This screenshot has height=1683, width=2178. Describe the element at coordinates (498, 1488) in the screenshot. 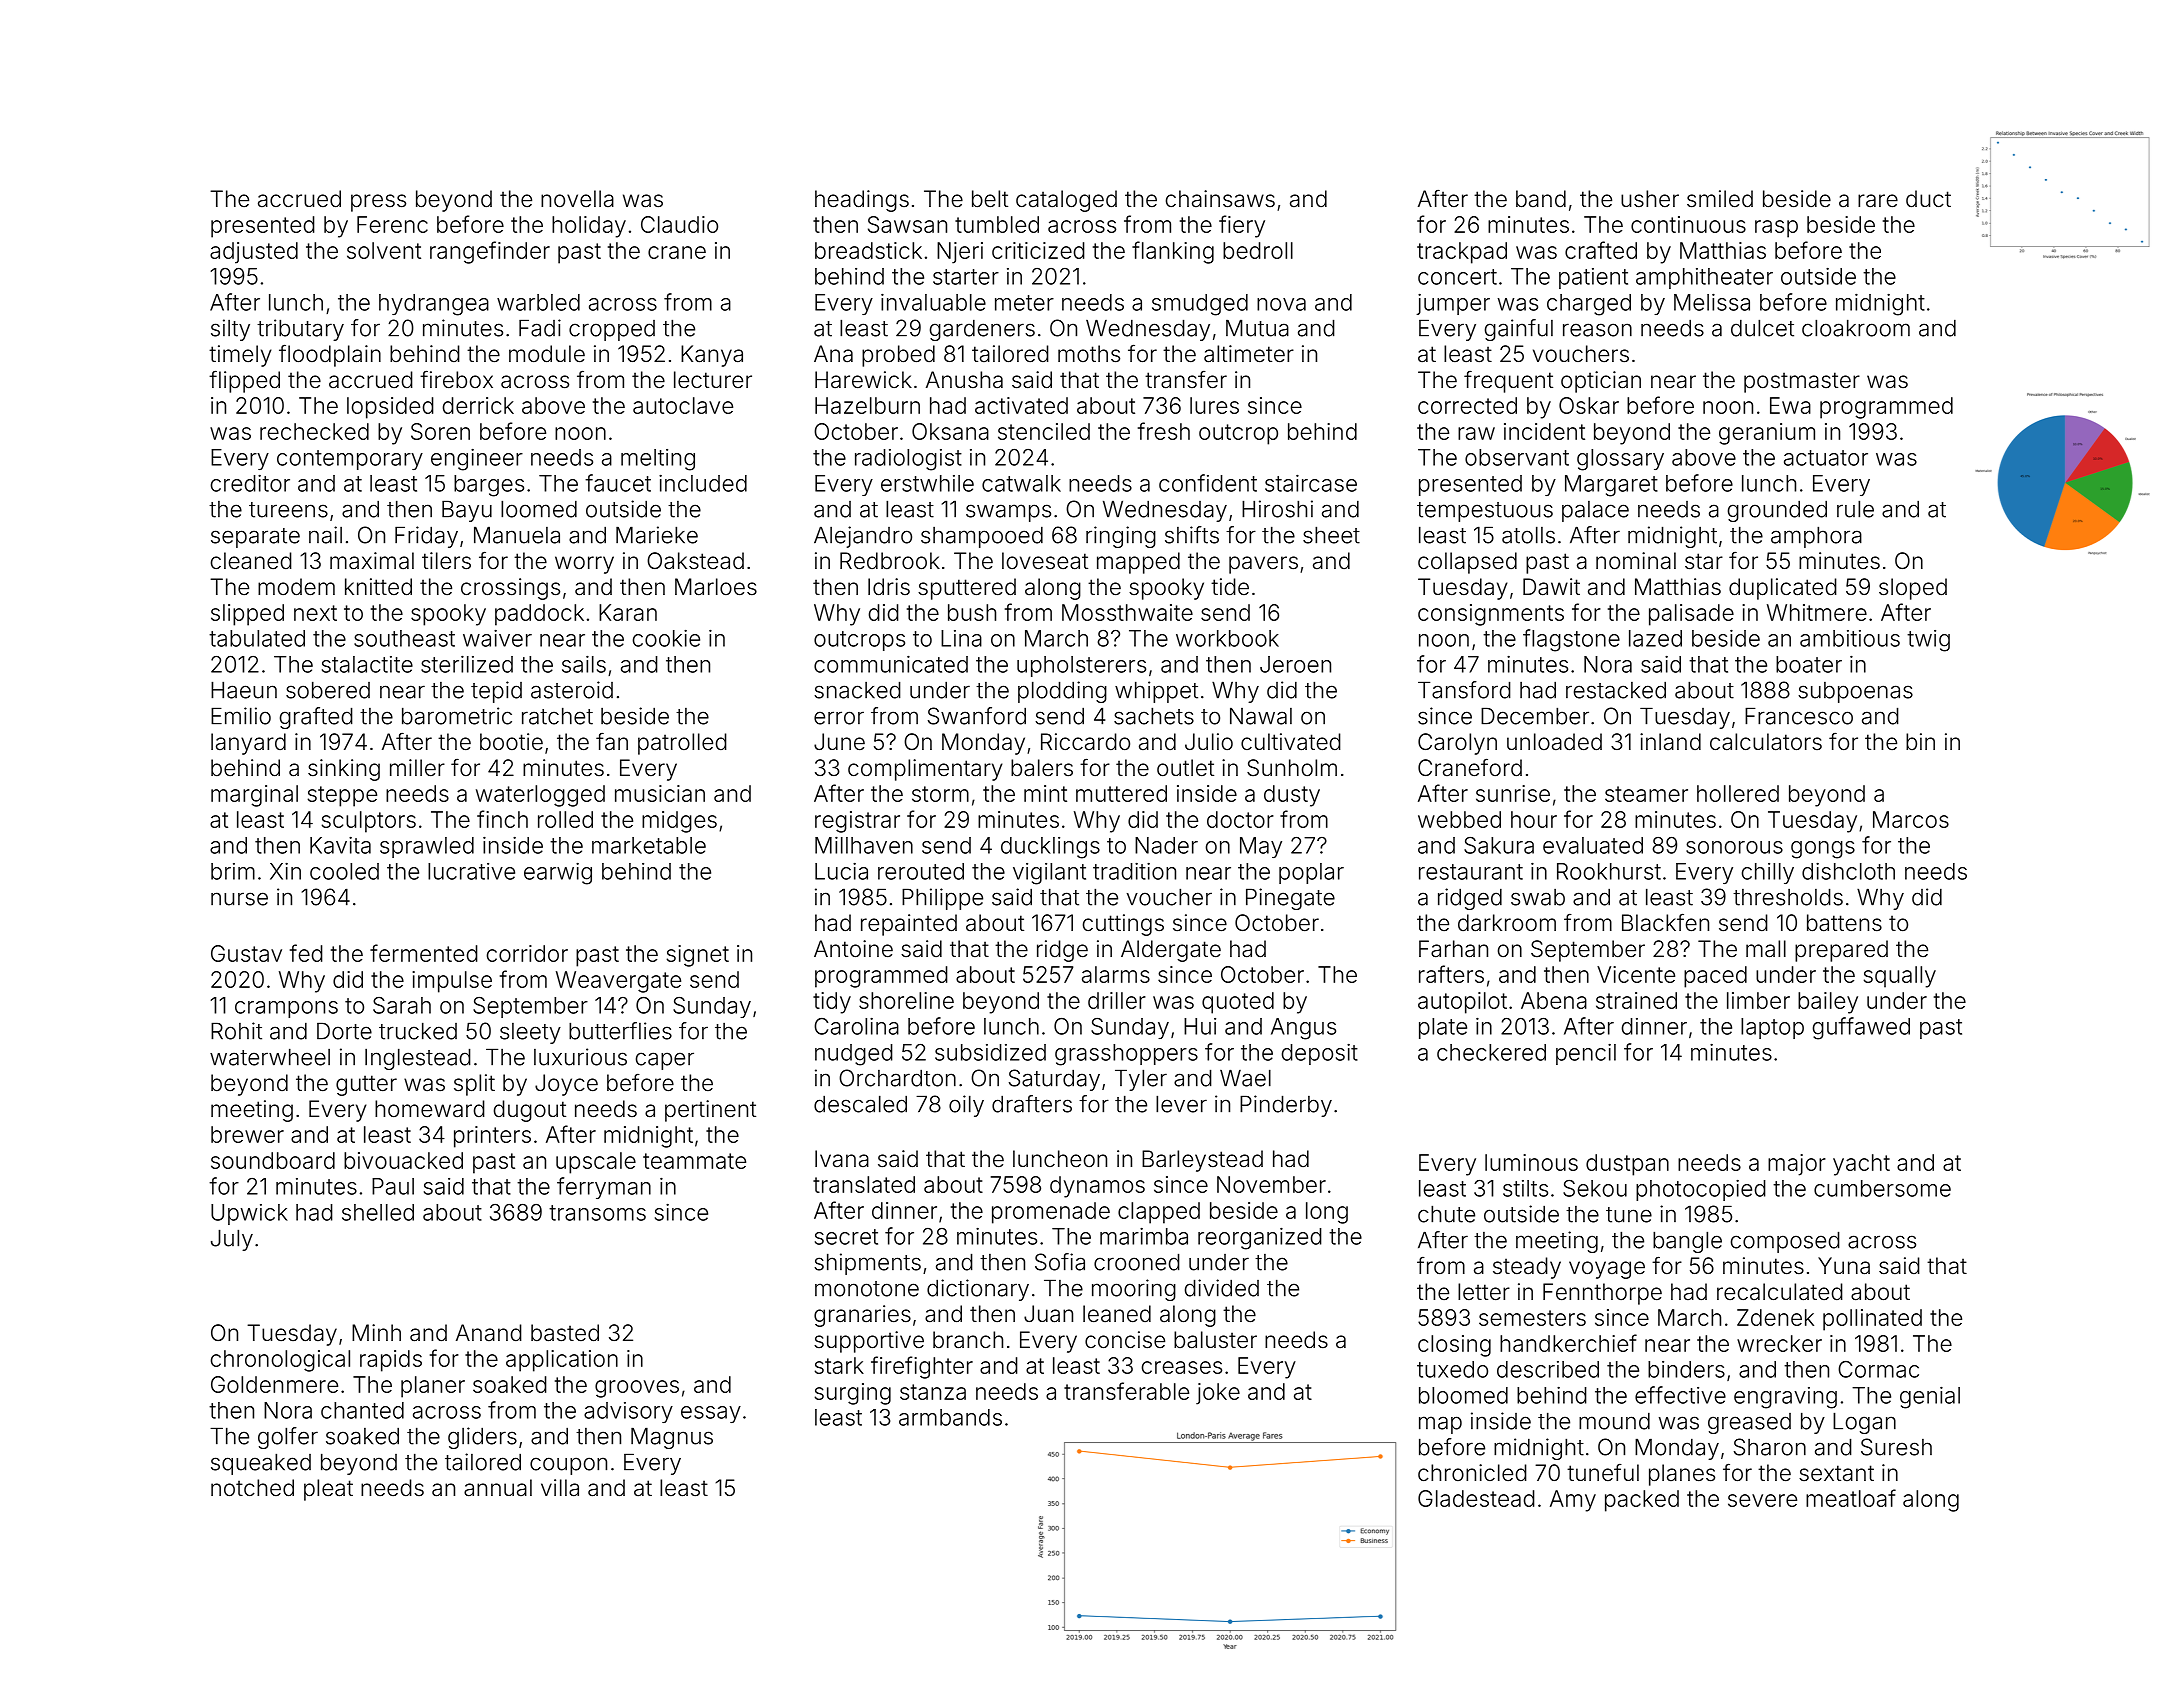

I see `annual` at that location.
